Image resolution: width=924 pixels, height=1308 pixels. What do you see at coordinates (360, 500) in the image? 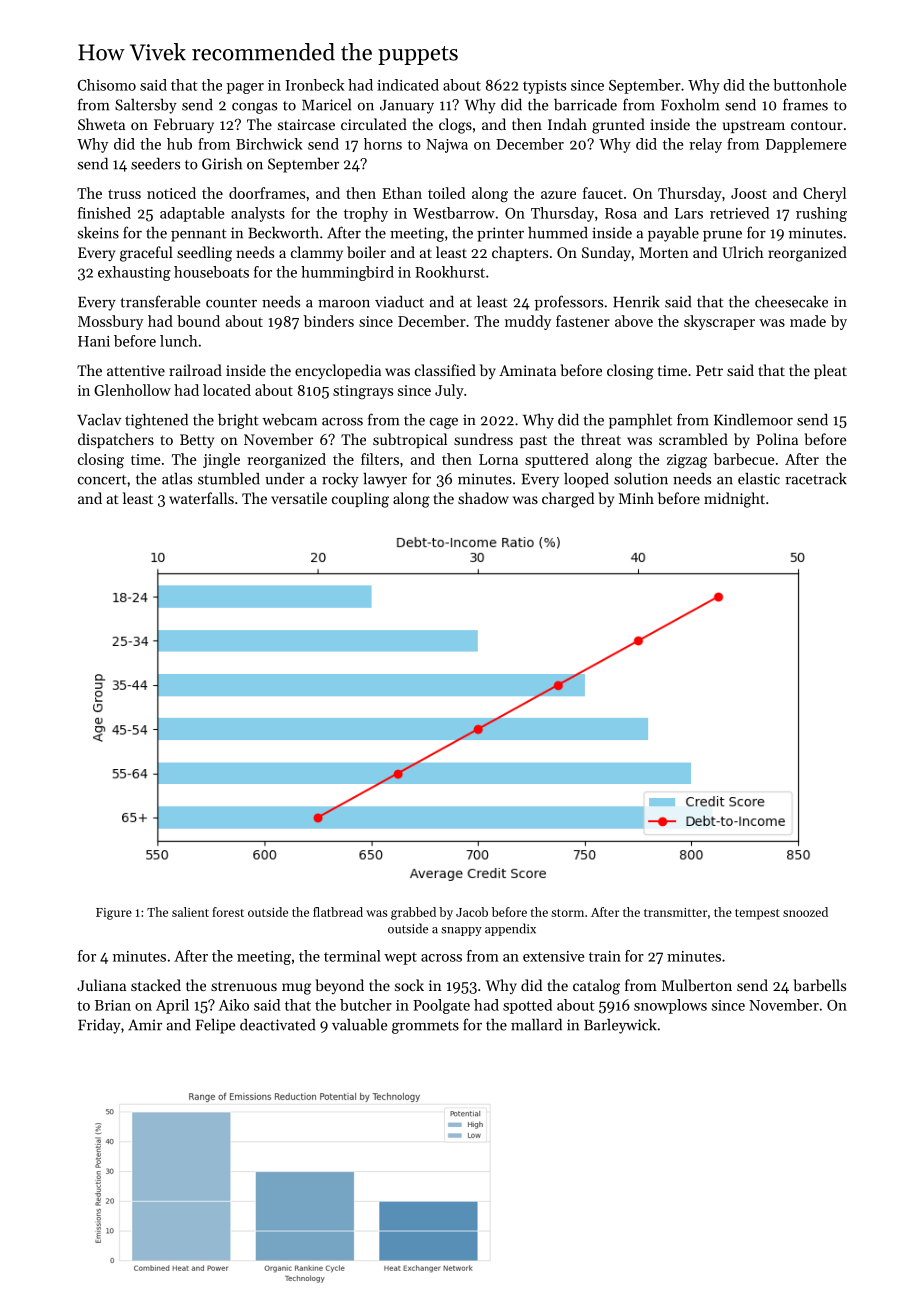
I see `coupling` at bounding box center [360, 500].
